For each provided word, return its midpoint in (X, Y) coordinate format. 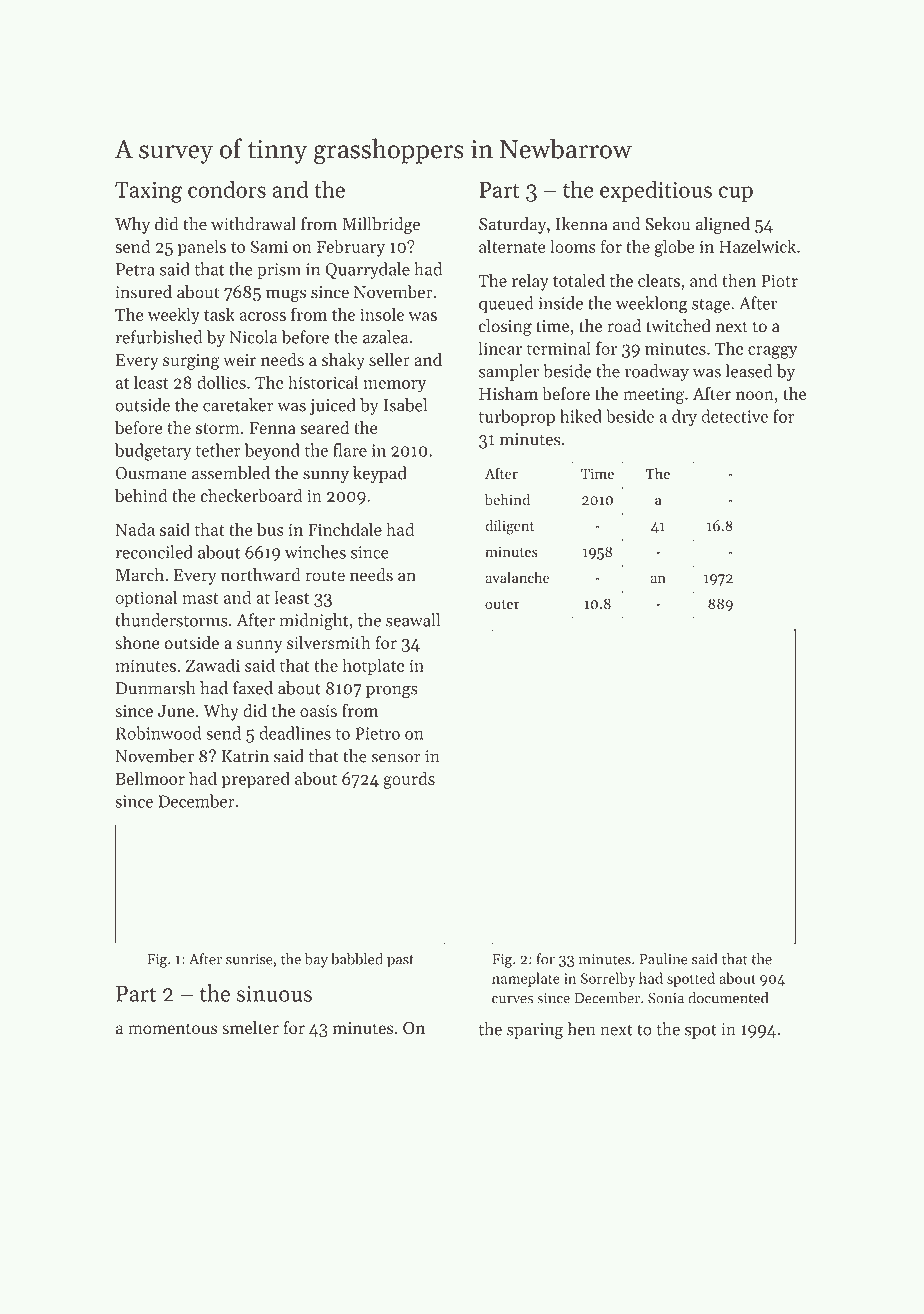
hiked (581, 416)
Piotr (779, 280)
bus (270, 529)
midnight (313, 622)
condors (227, 189)
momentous (173, 1029)
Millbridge (381, 225)
